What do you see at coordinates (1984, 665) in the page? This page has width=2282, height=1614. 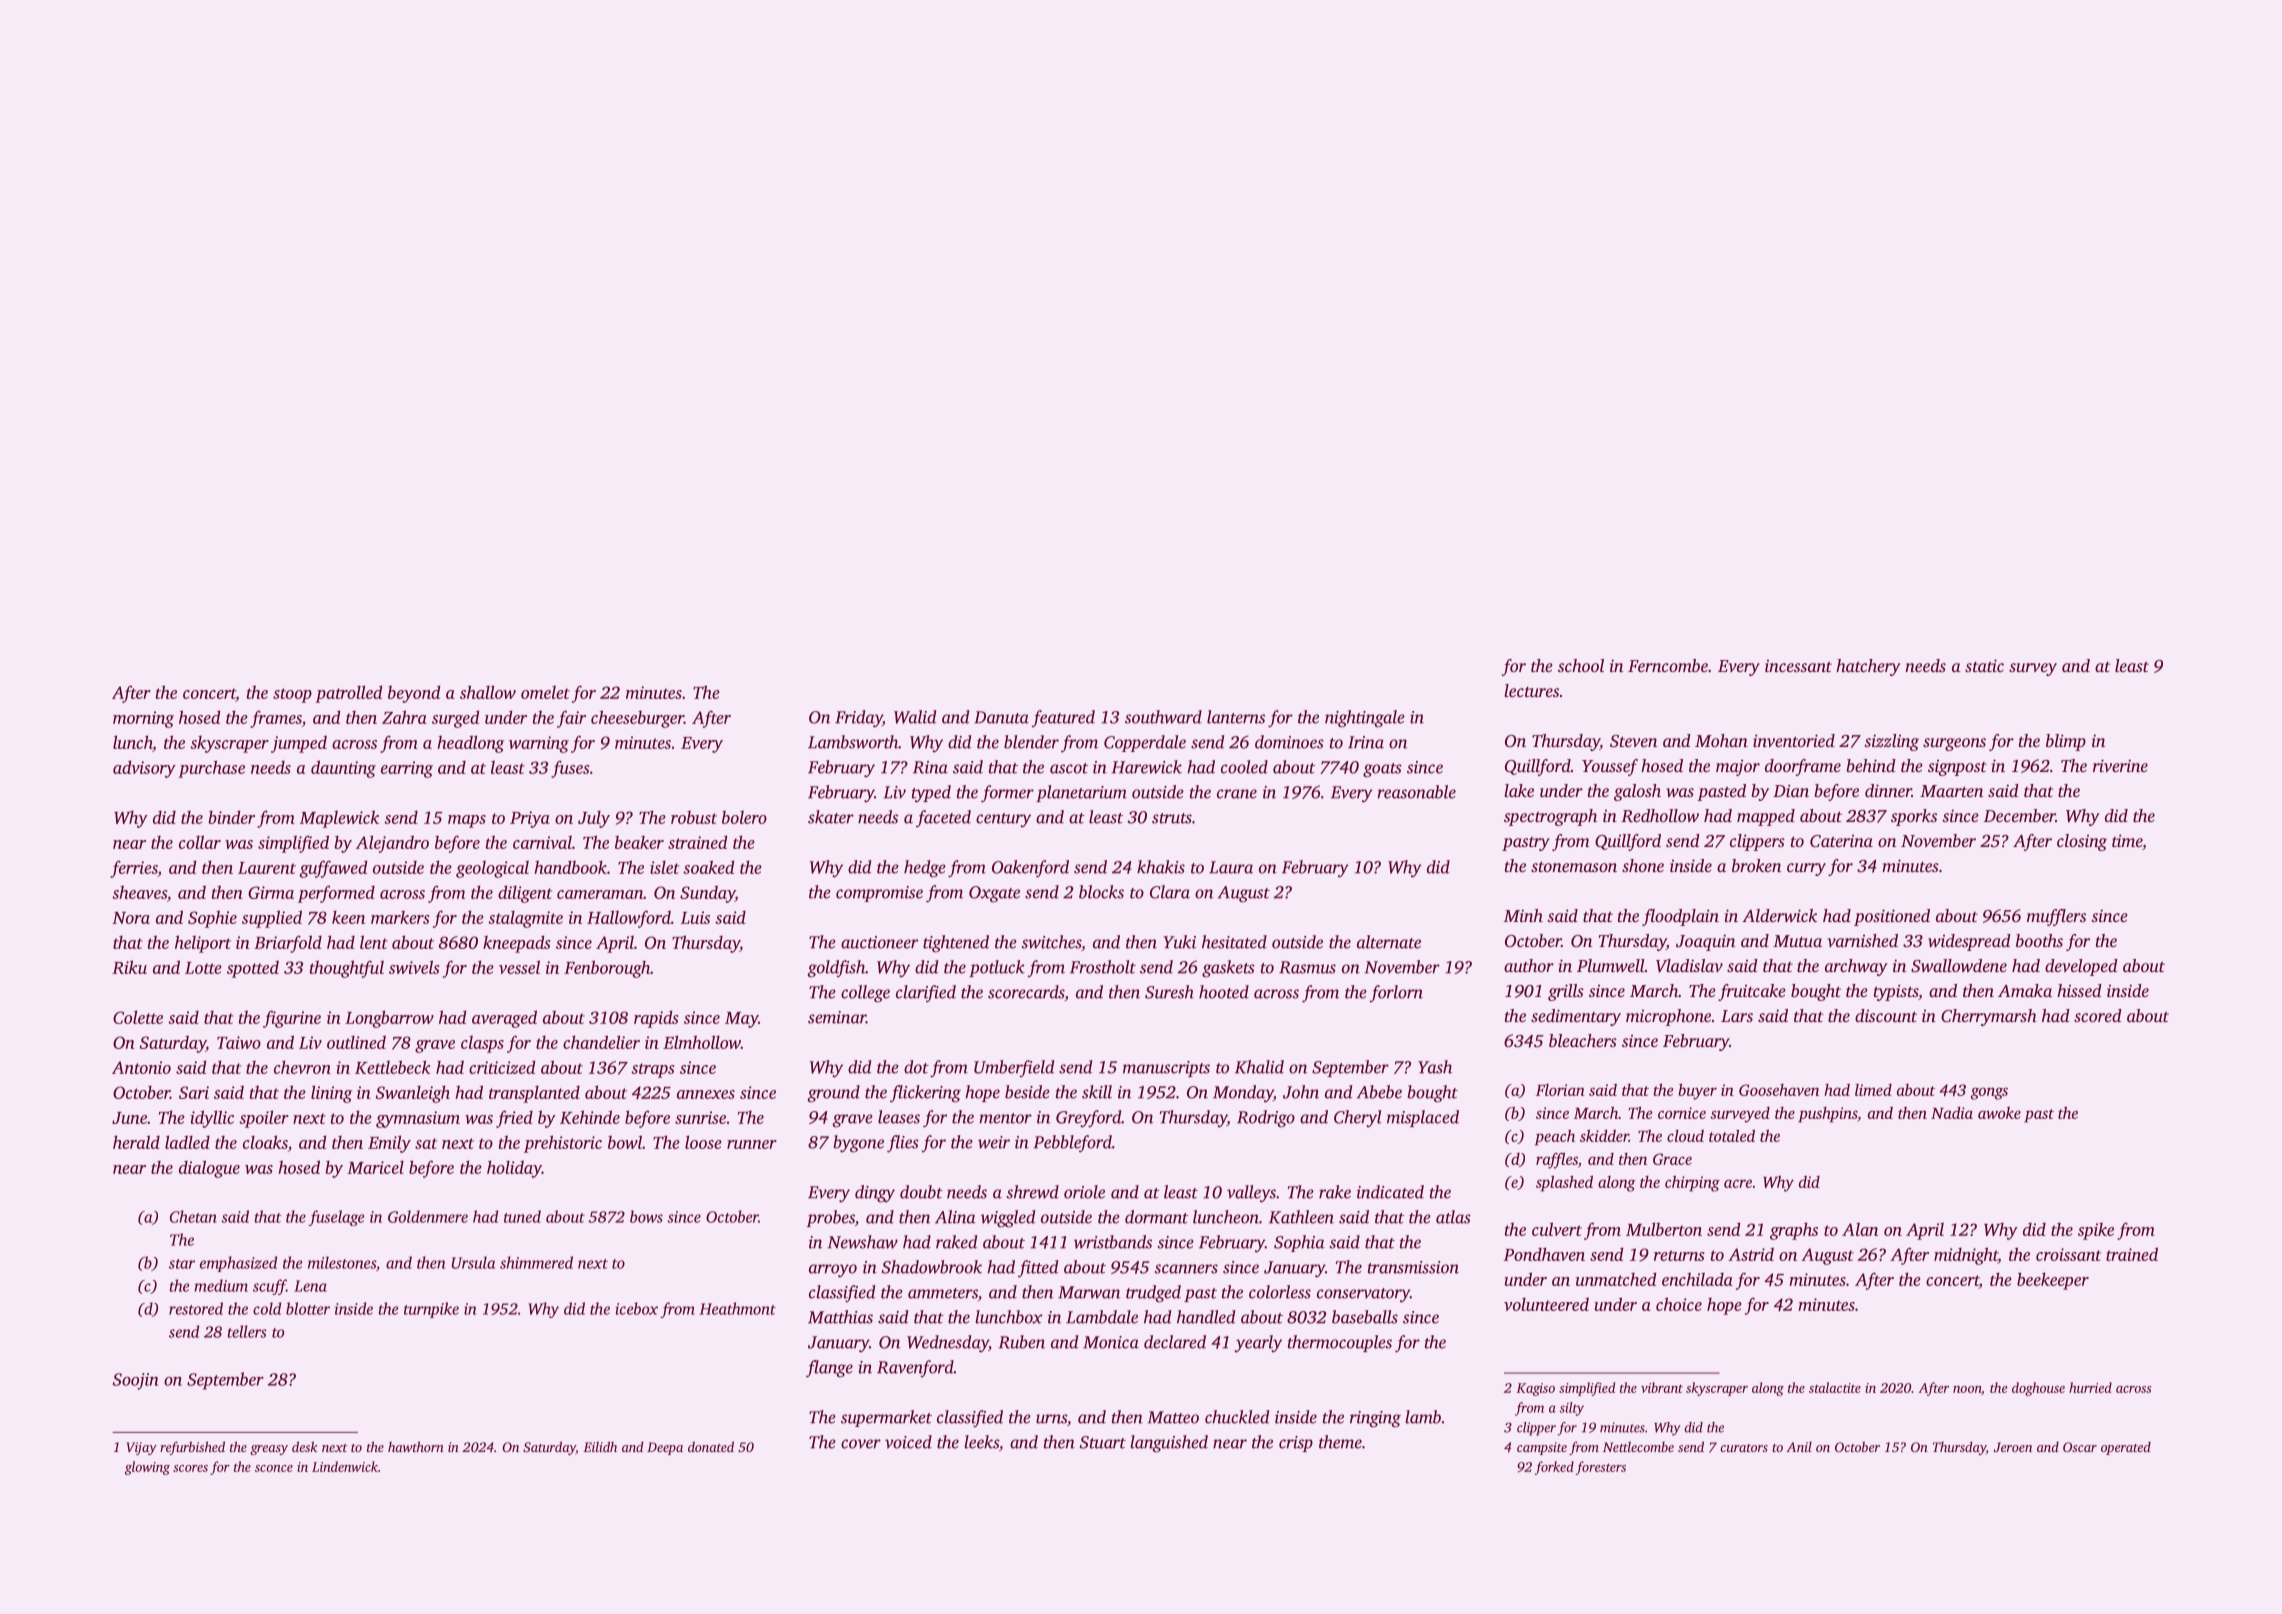 I see `static` at bounding box center [1984, 665].
